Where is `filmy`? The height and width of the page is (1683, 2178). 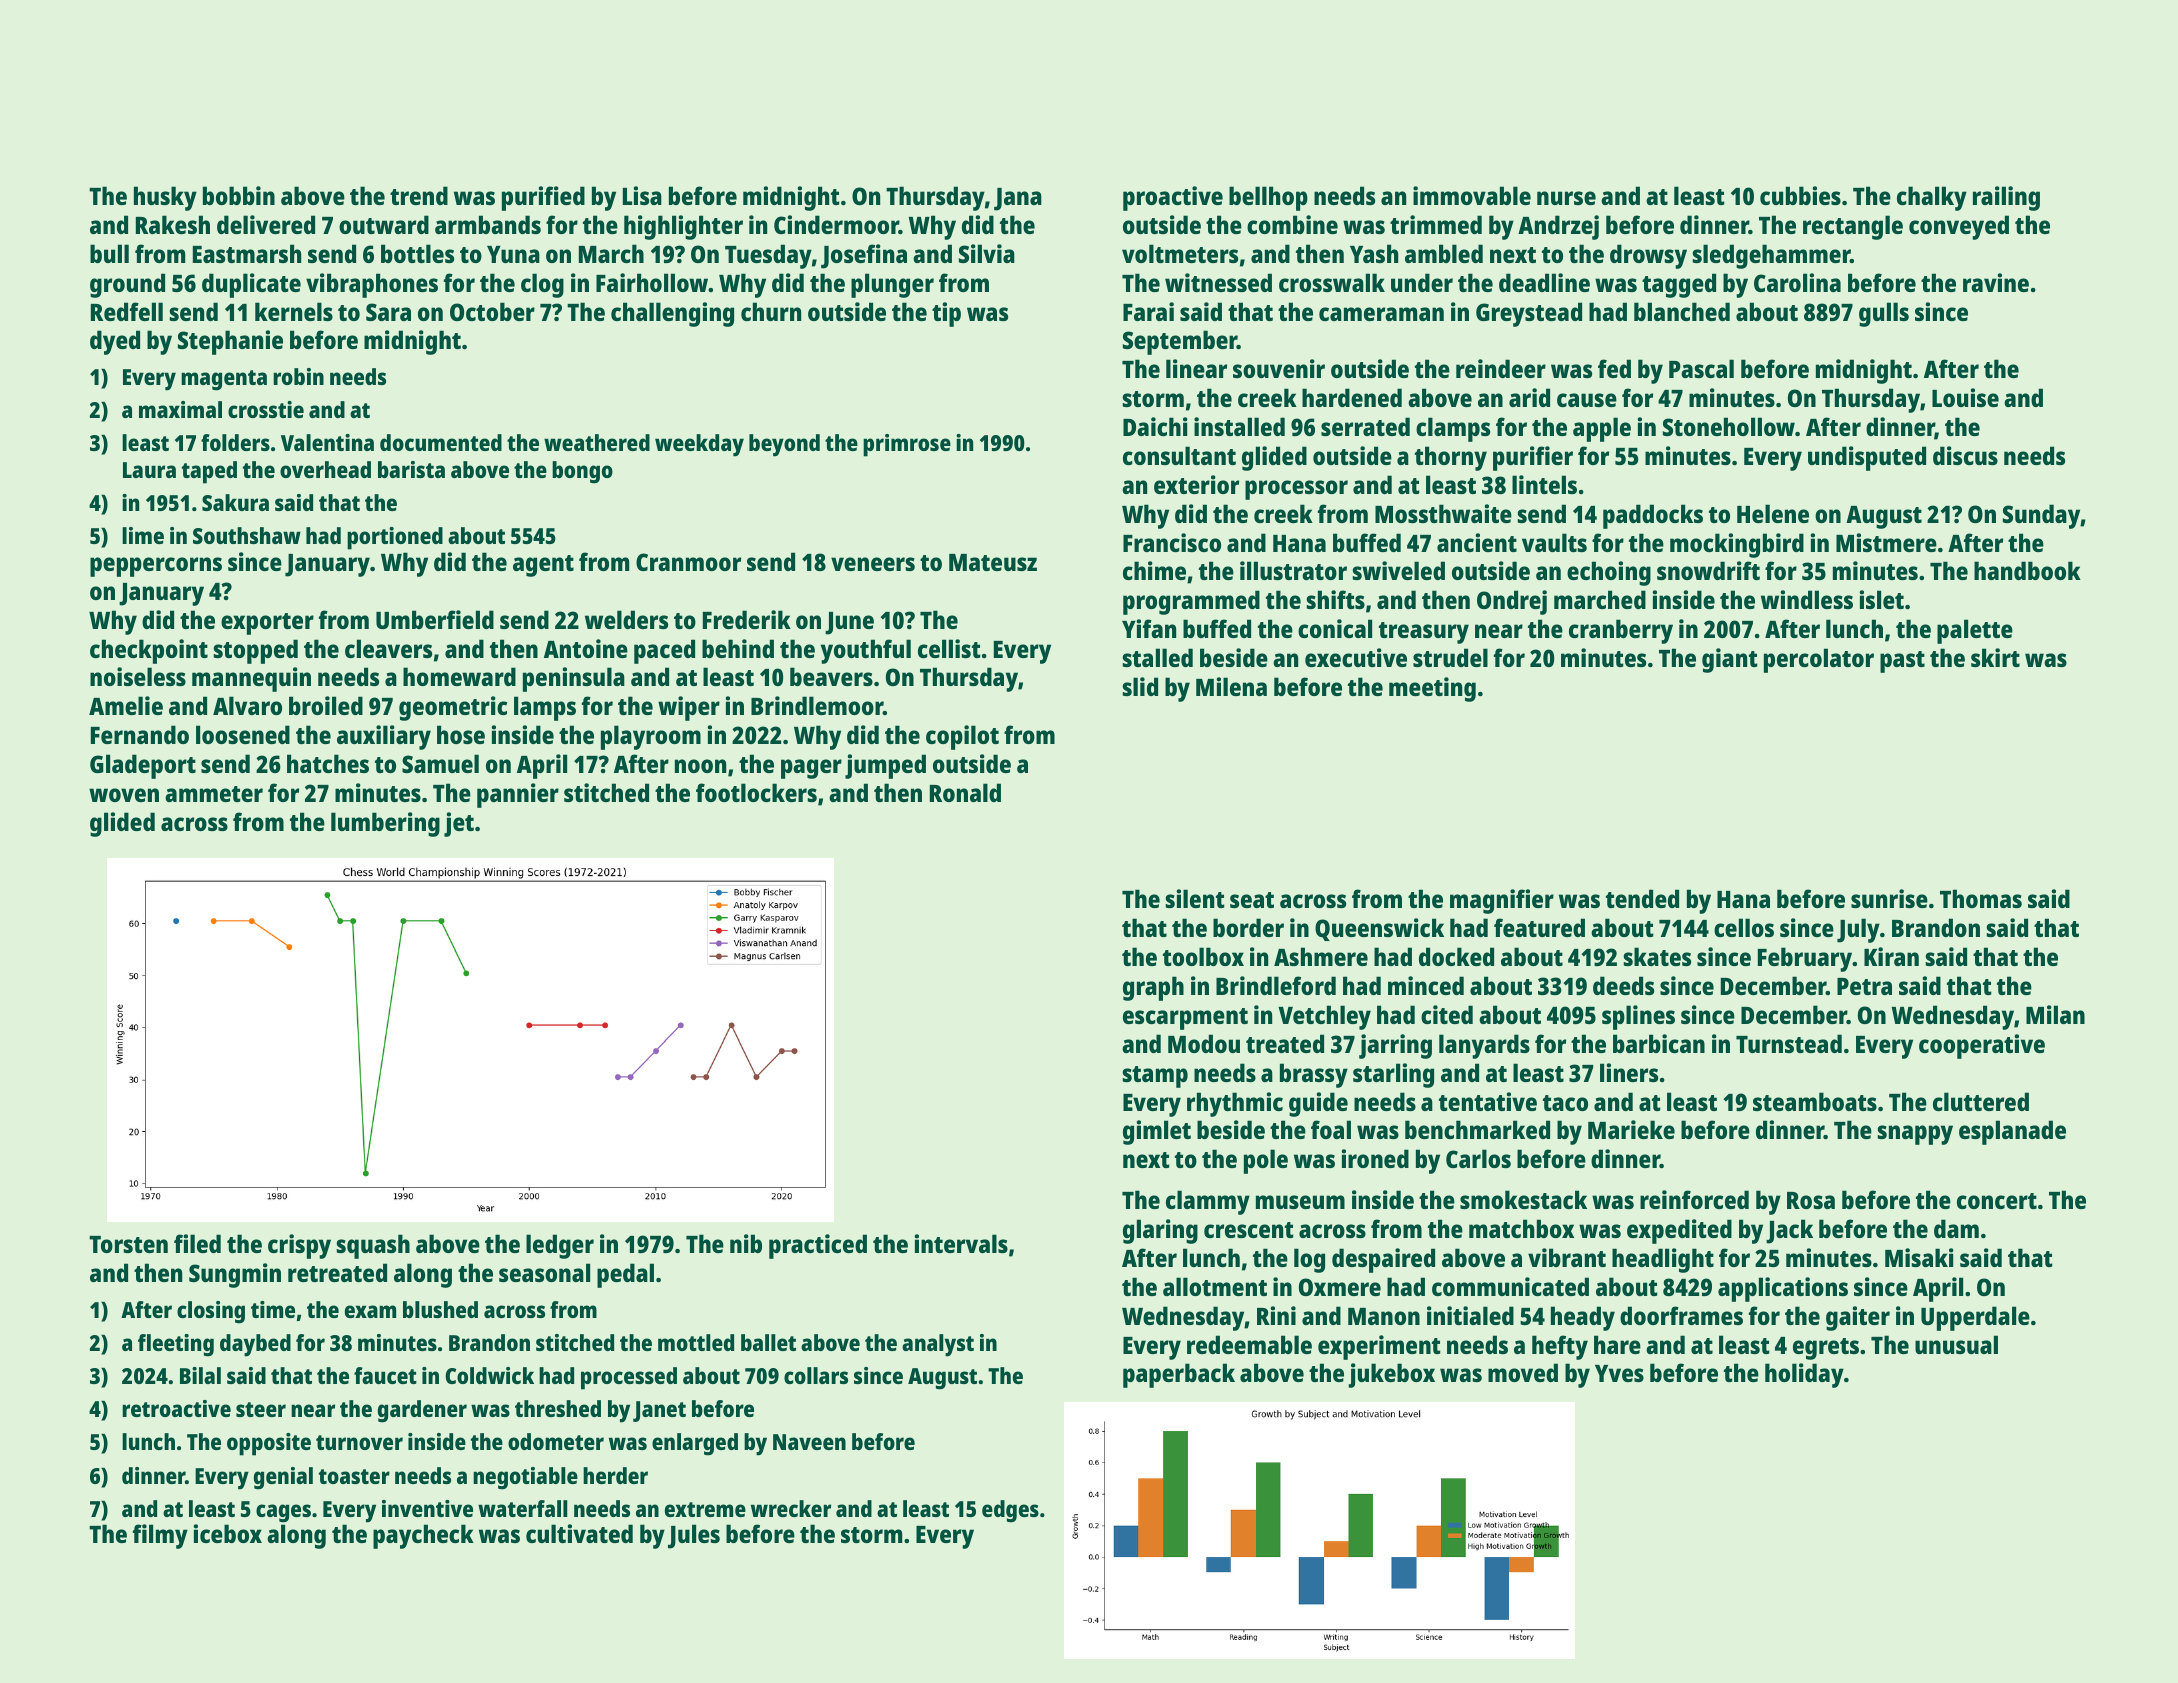 filmy is located at coordinates (160, 1536).
